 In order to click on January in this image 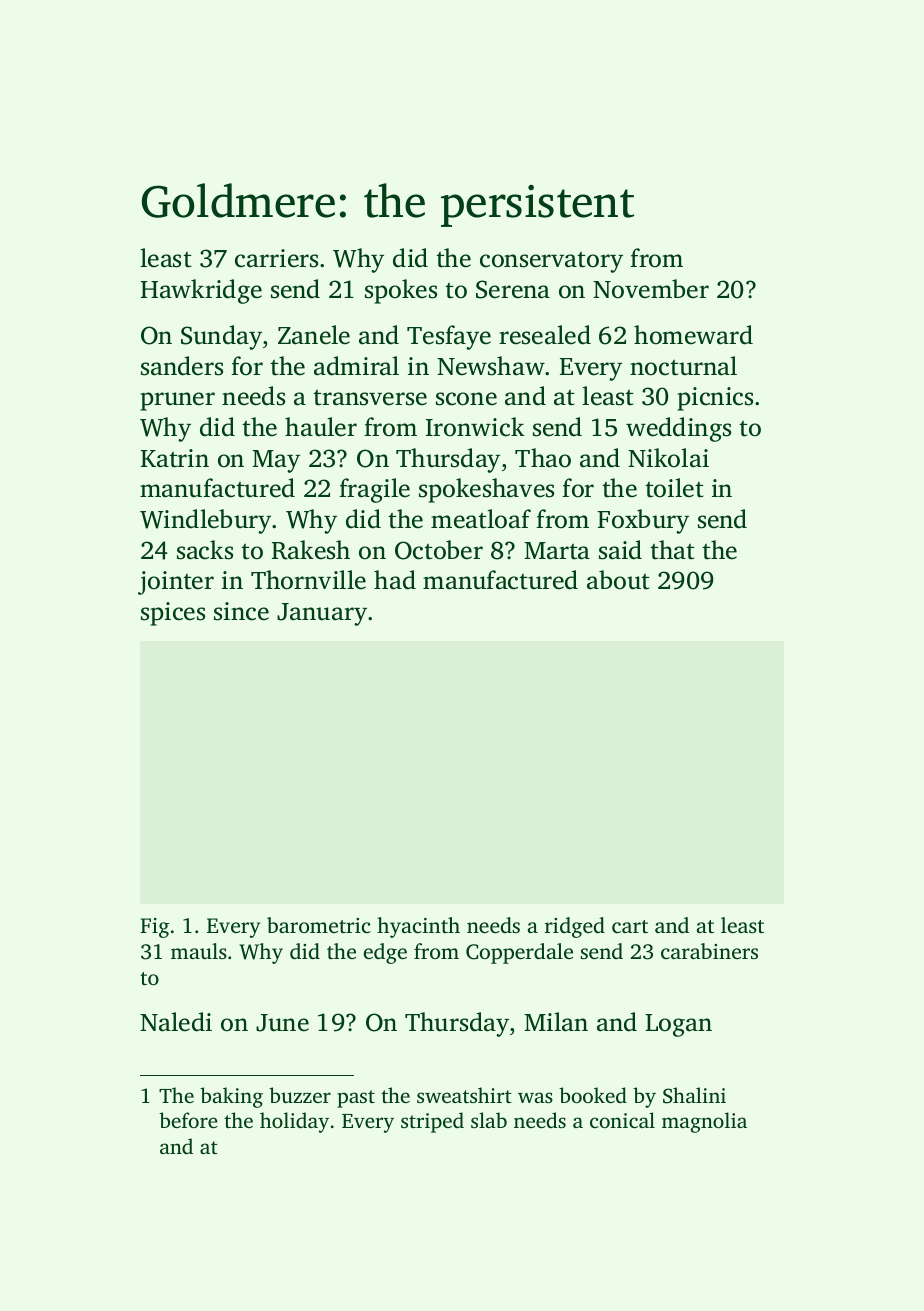, I will do `click(322, 614)`.
